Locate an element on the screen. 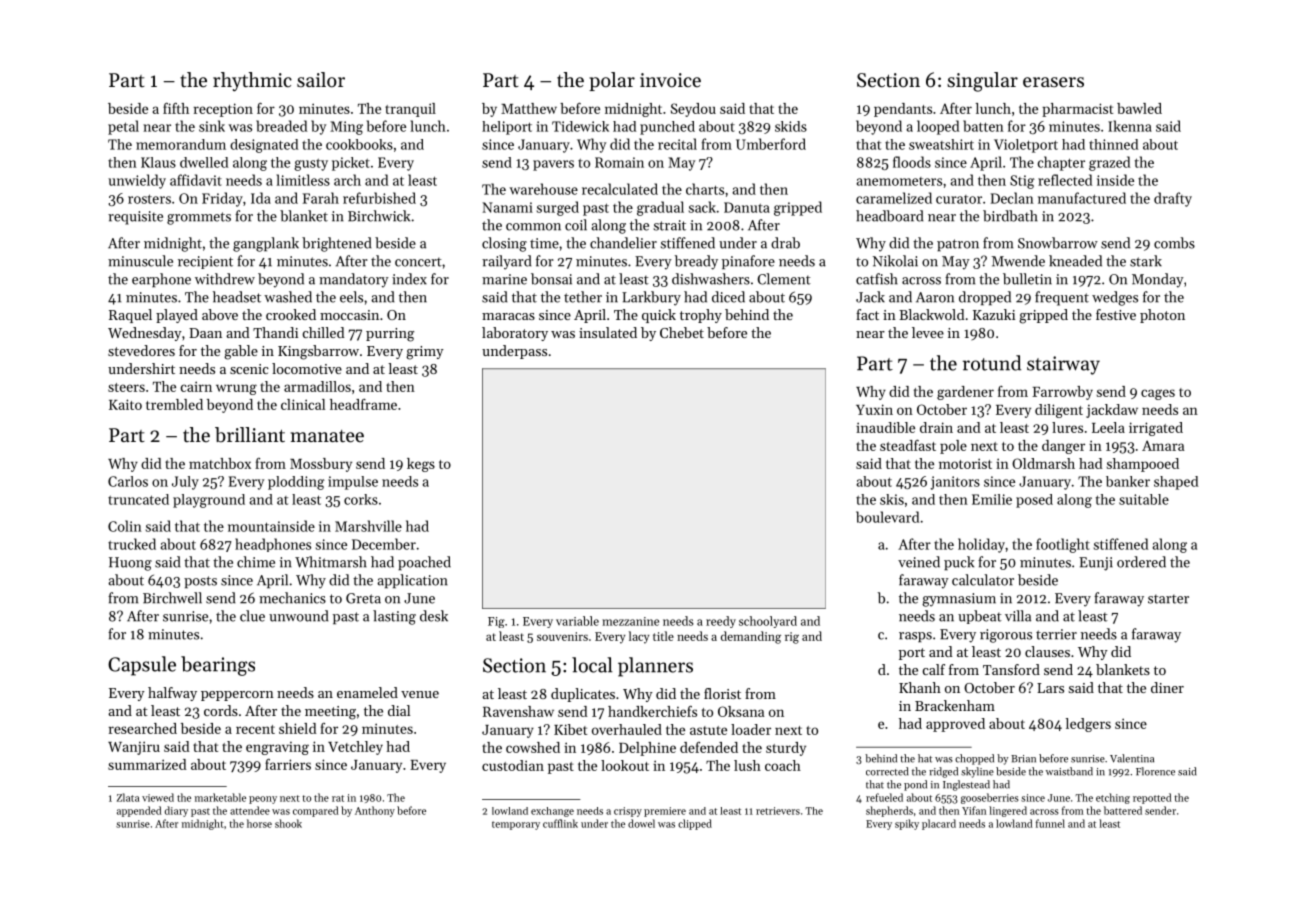 The height and width of the screenshot is (924, 1308). veined is located at coordinates (919, 562).
